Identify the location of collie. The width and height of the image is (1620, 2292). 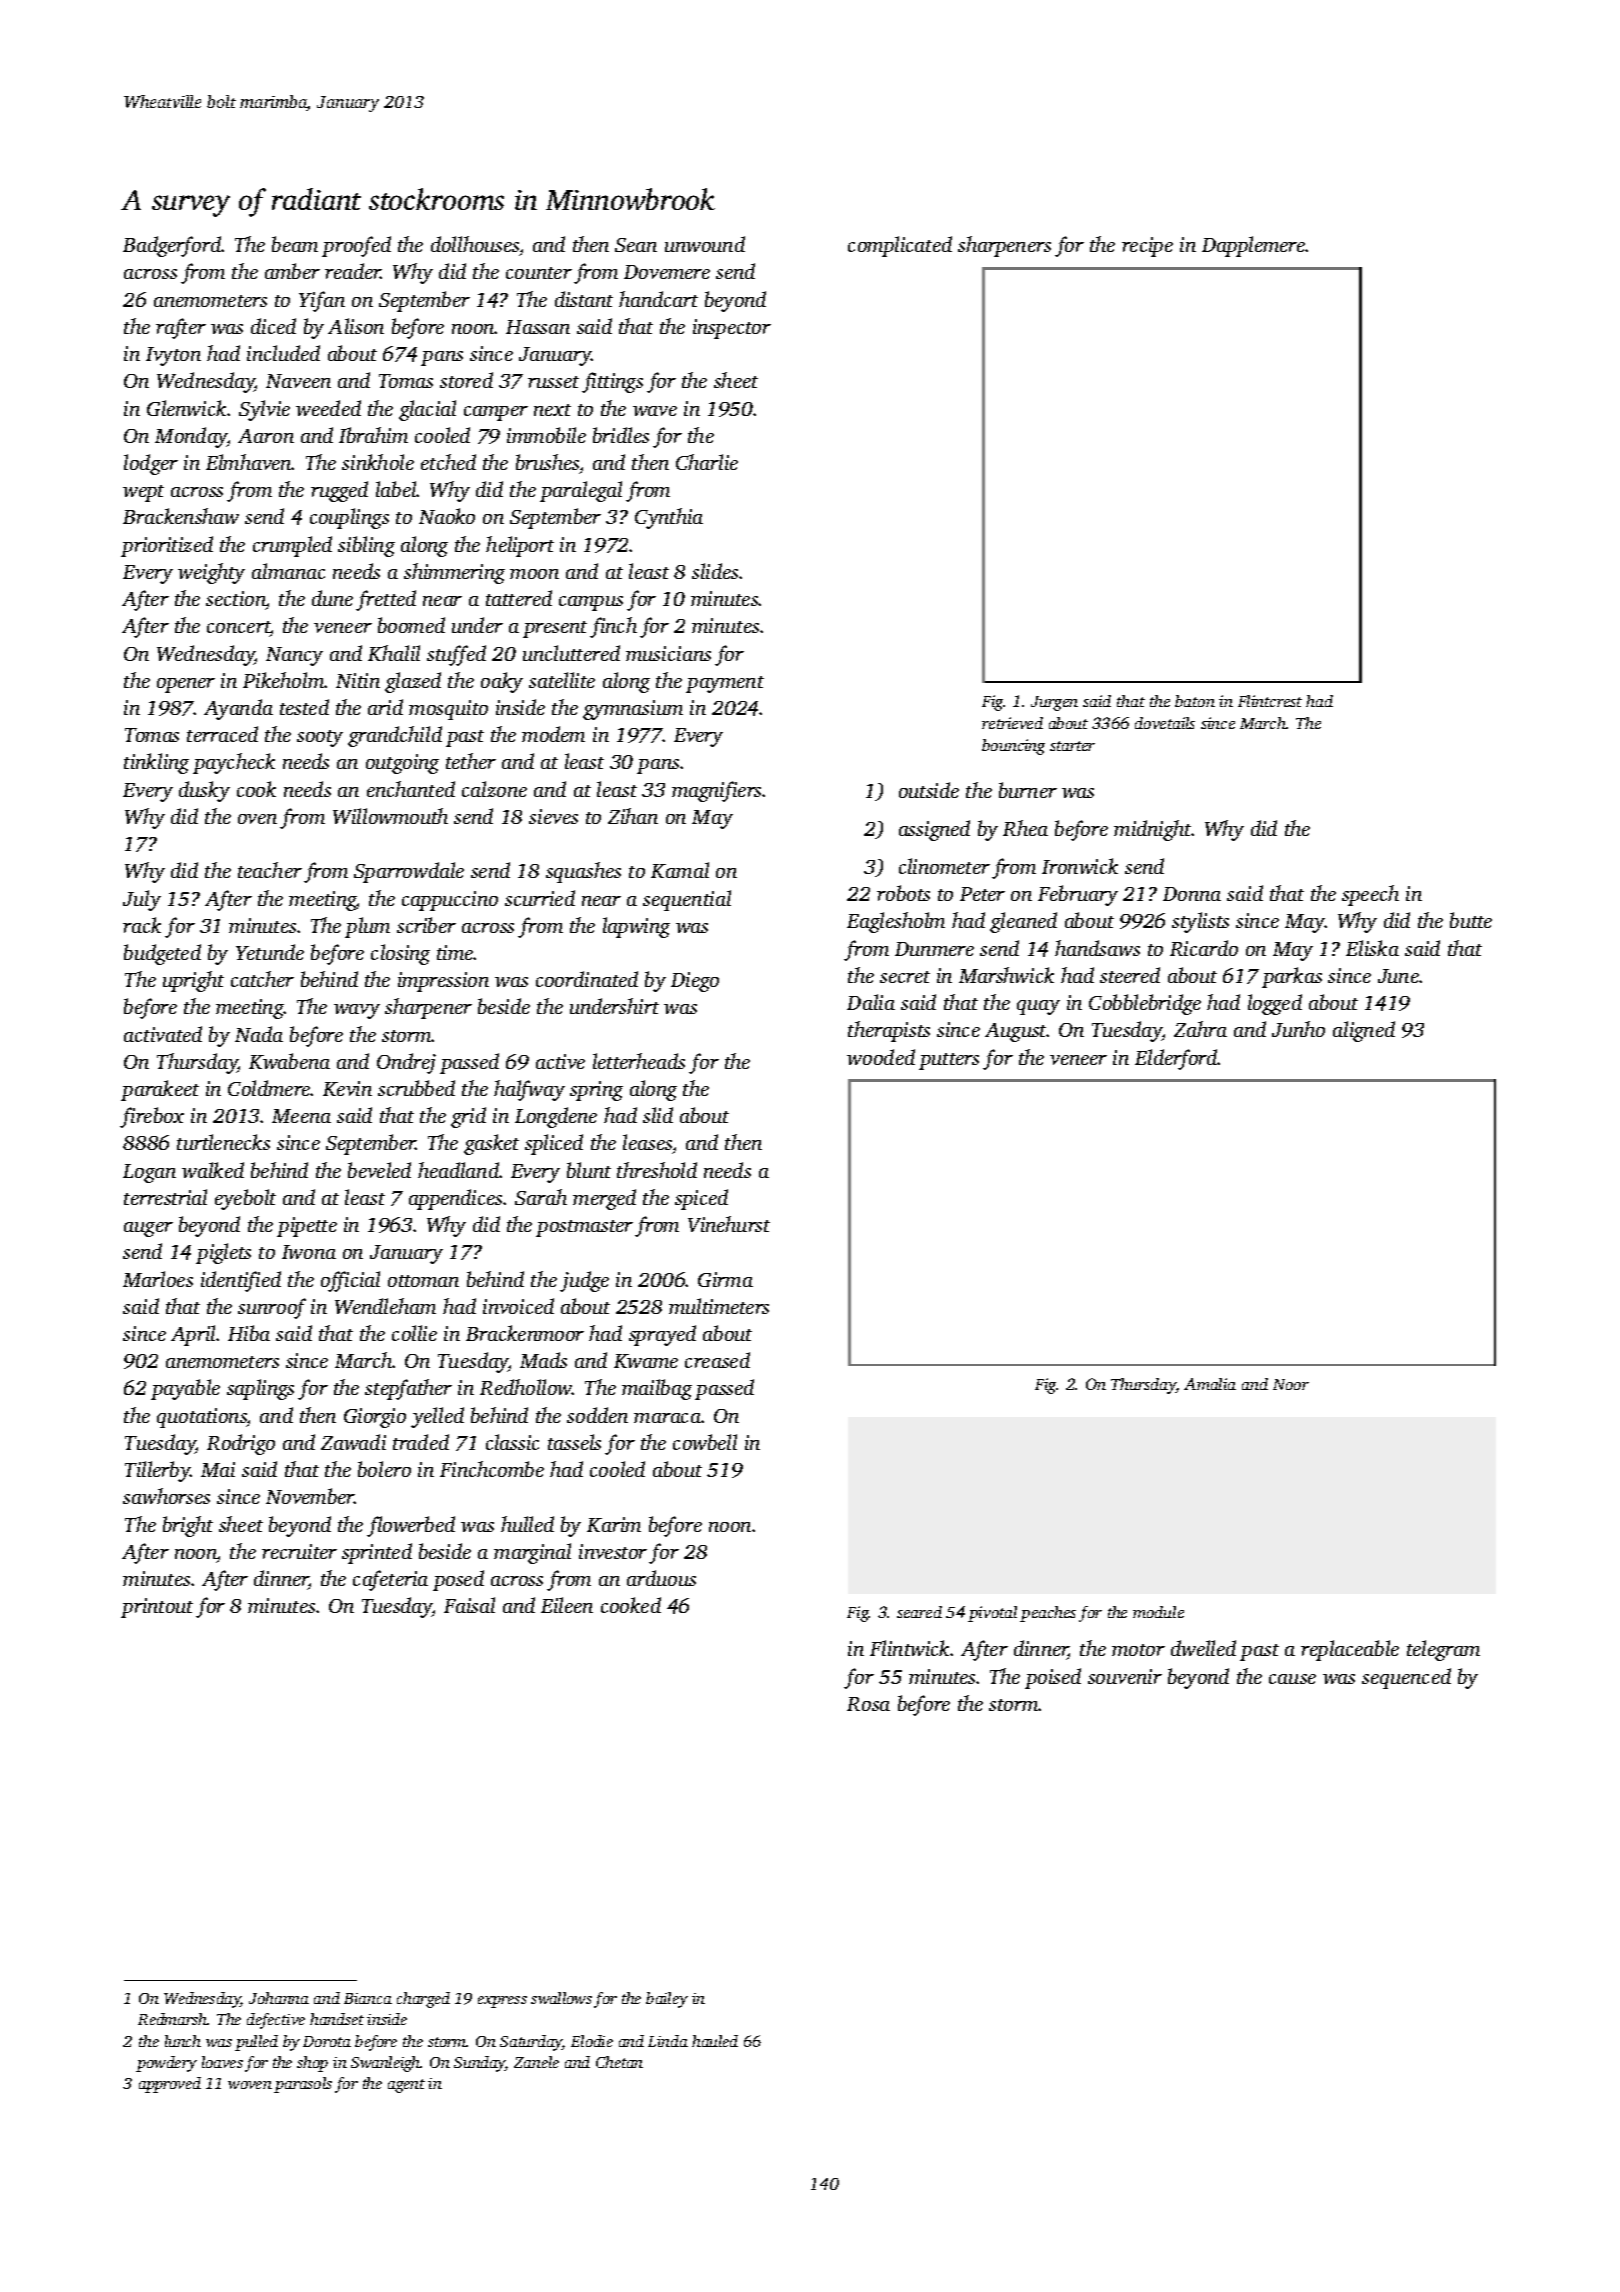
(414, 1333).
